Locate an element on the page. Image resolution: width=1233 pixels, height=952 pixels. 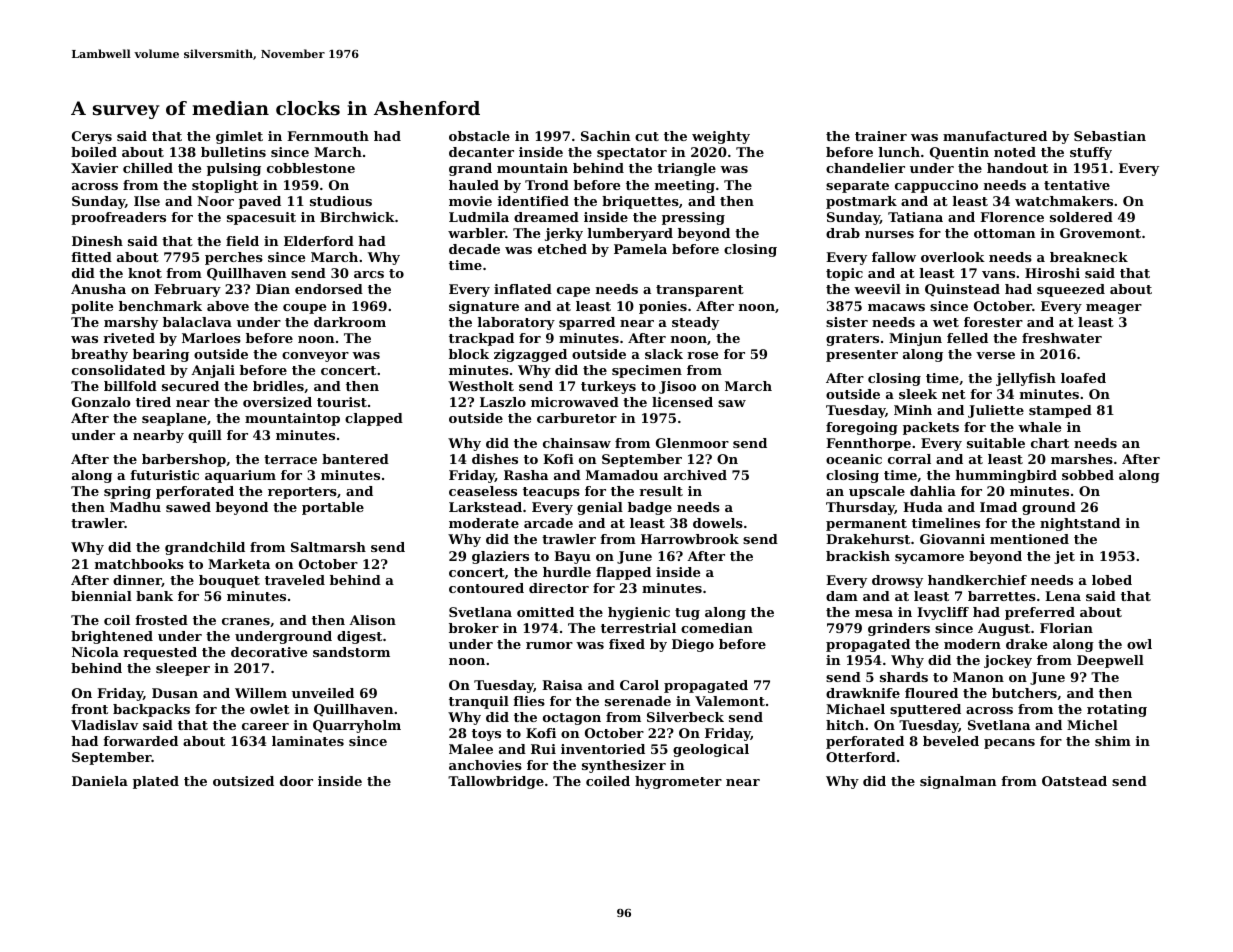
dishes is located at coordinates (495, 459).
